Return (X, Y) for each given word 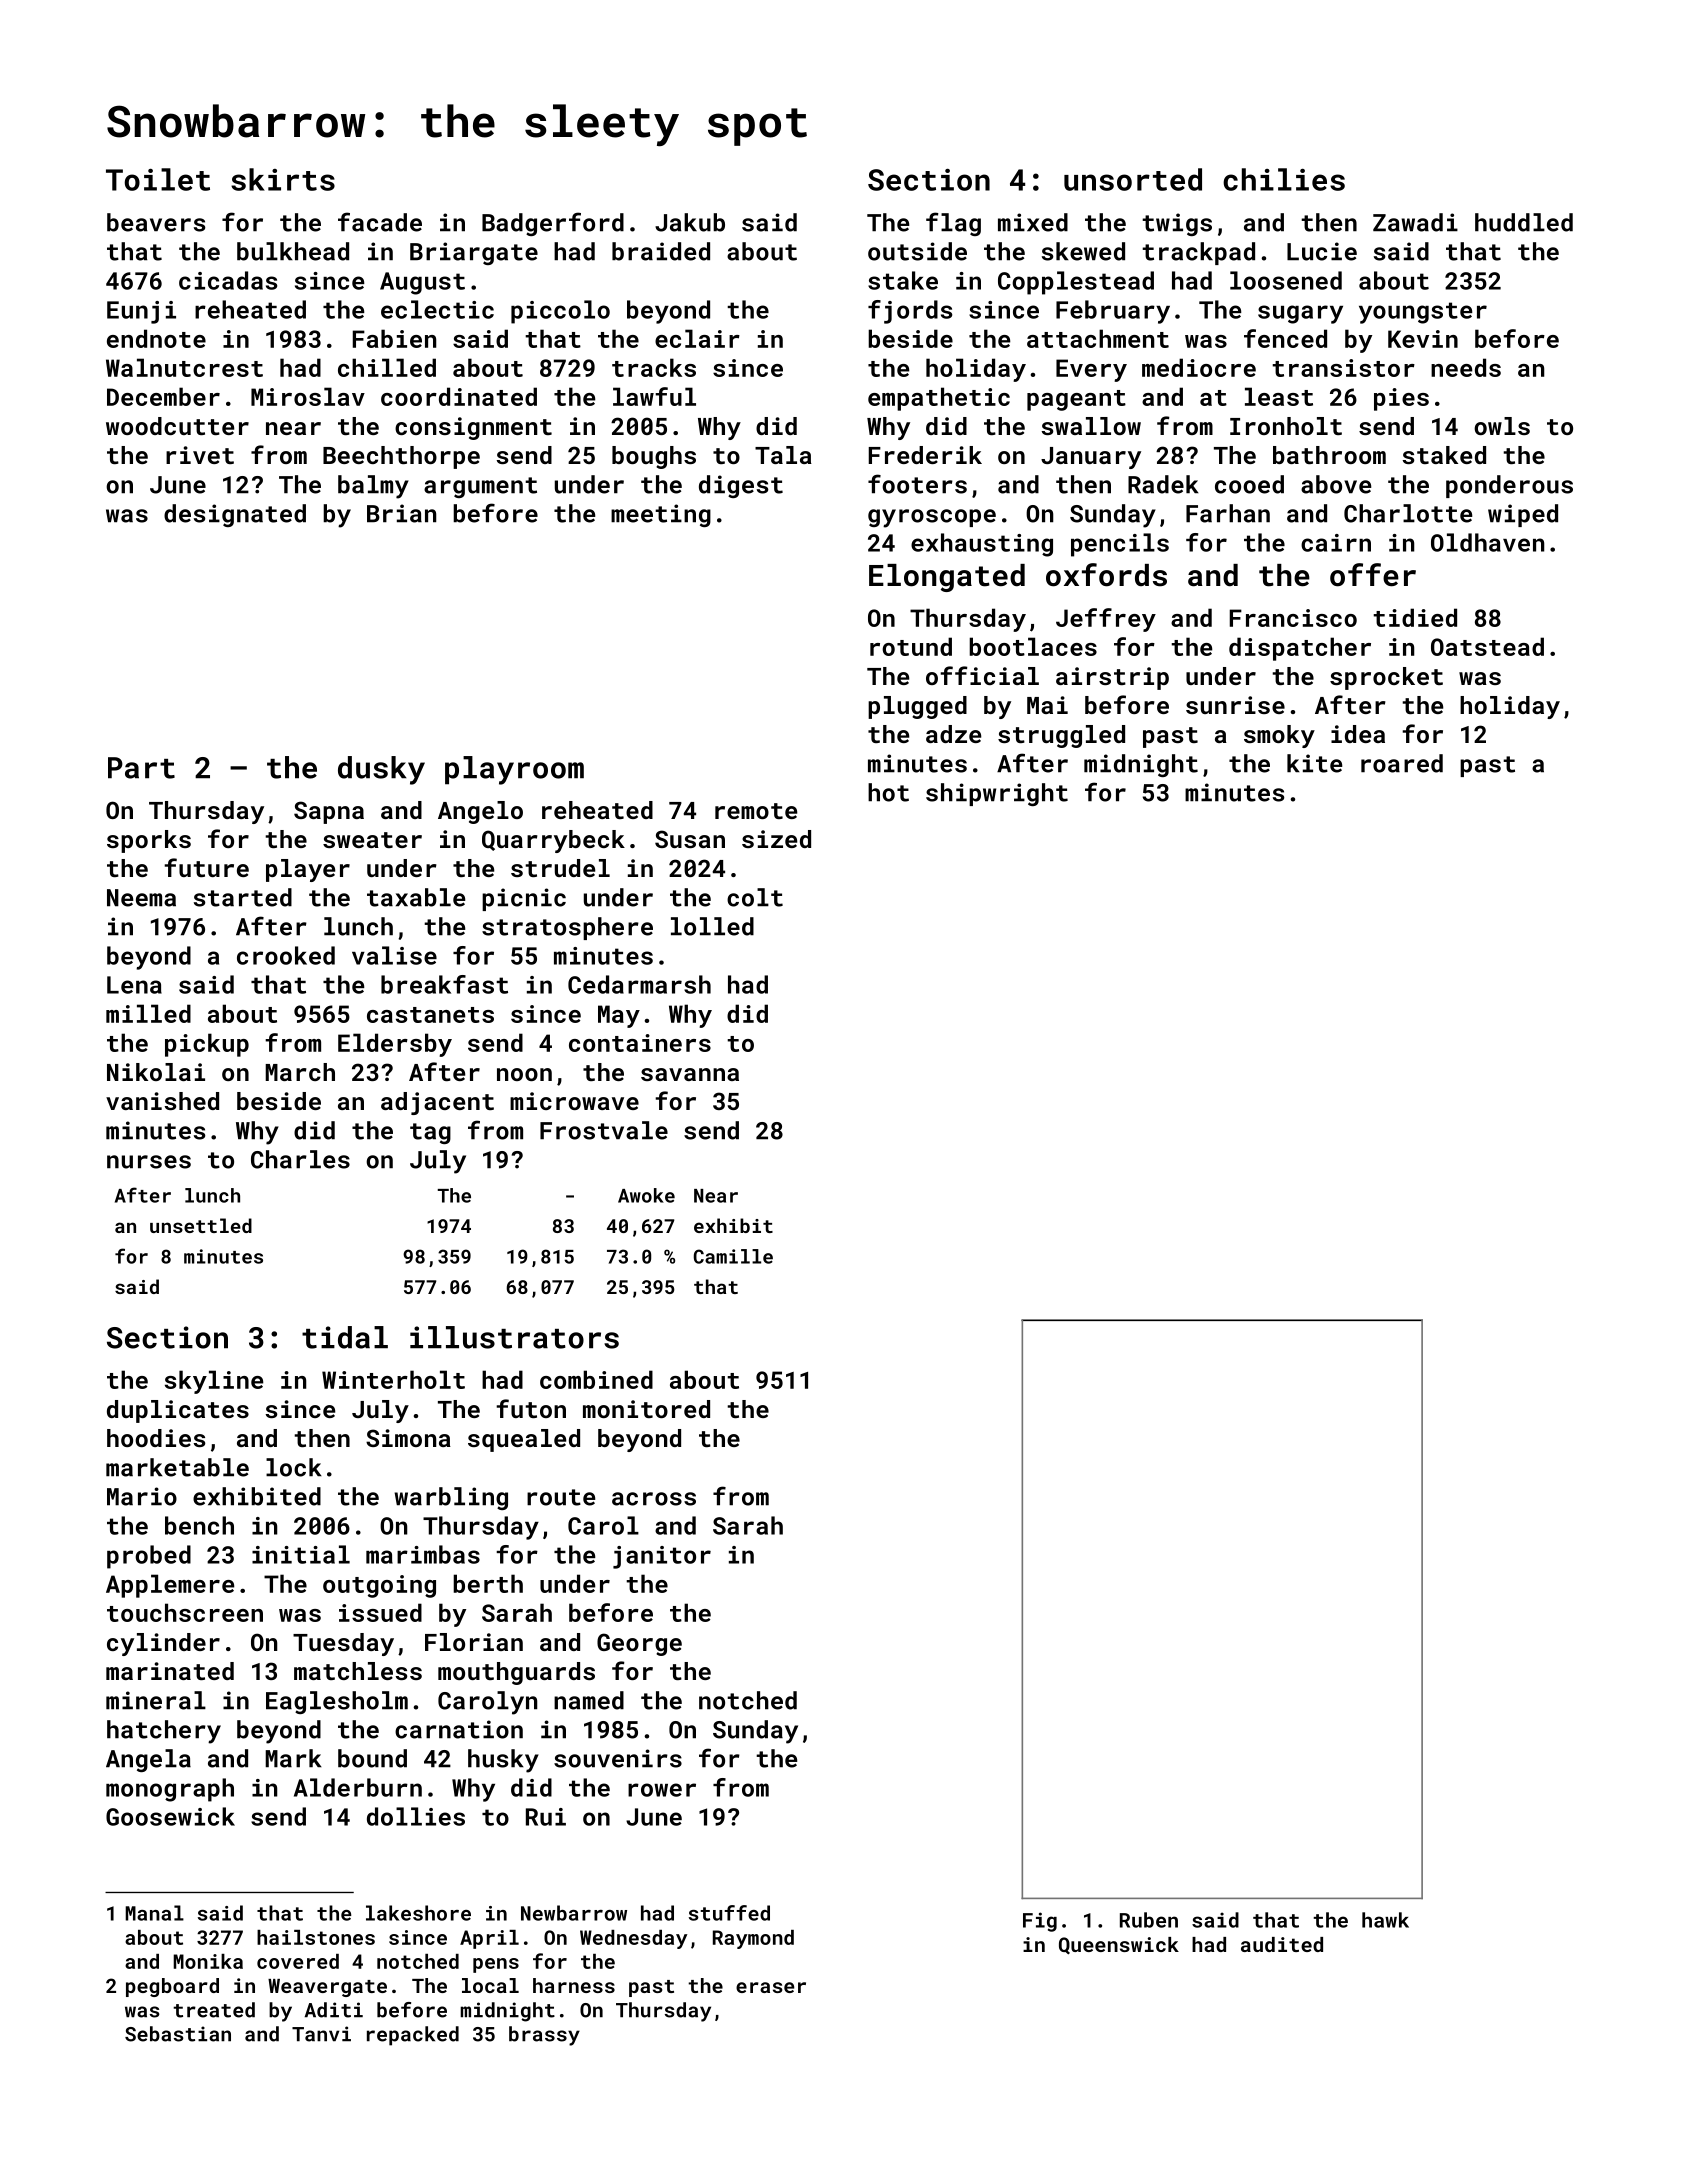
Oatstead (1487, 646)
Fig (1040, 1922)
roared (1402, 763)
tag (430, 1133)
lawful (654, 396)
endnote (156, 338)
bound (372, 1758)
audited (1282, 1944)
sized (776, 839)
